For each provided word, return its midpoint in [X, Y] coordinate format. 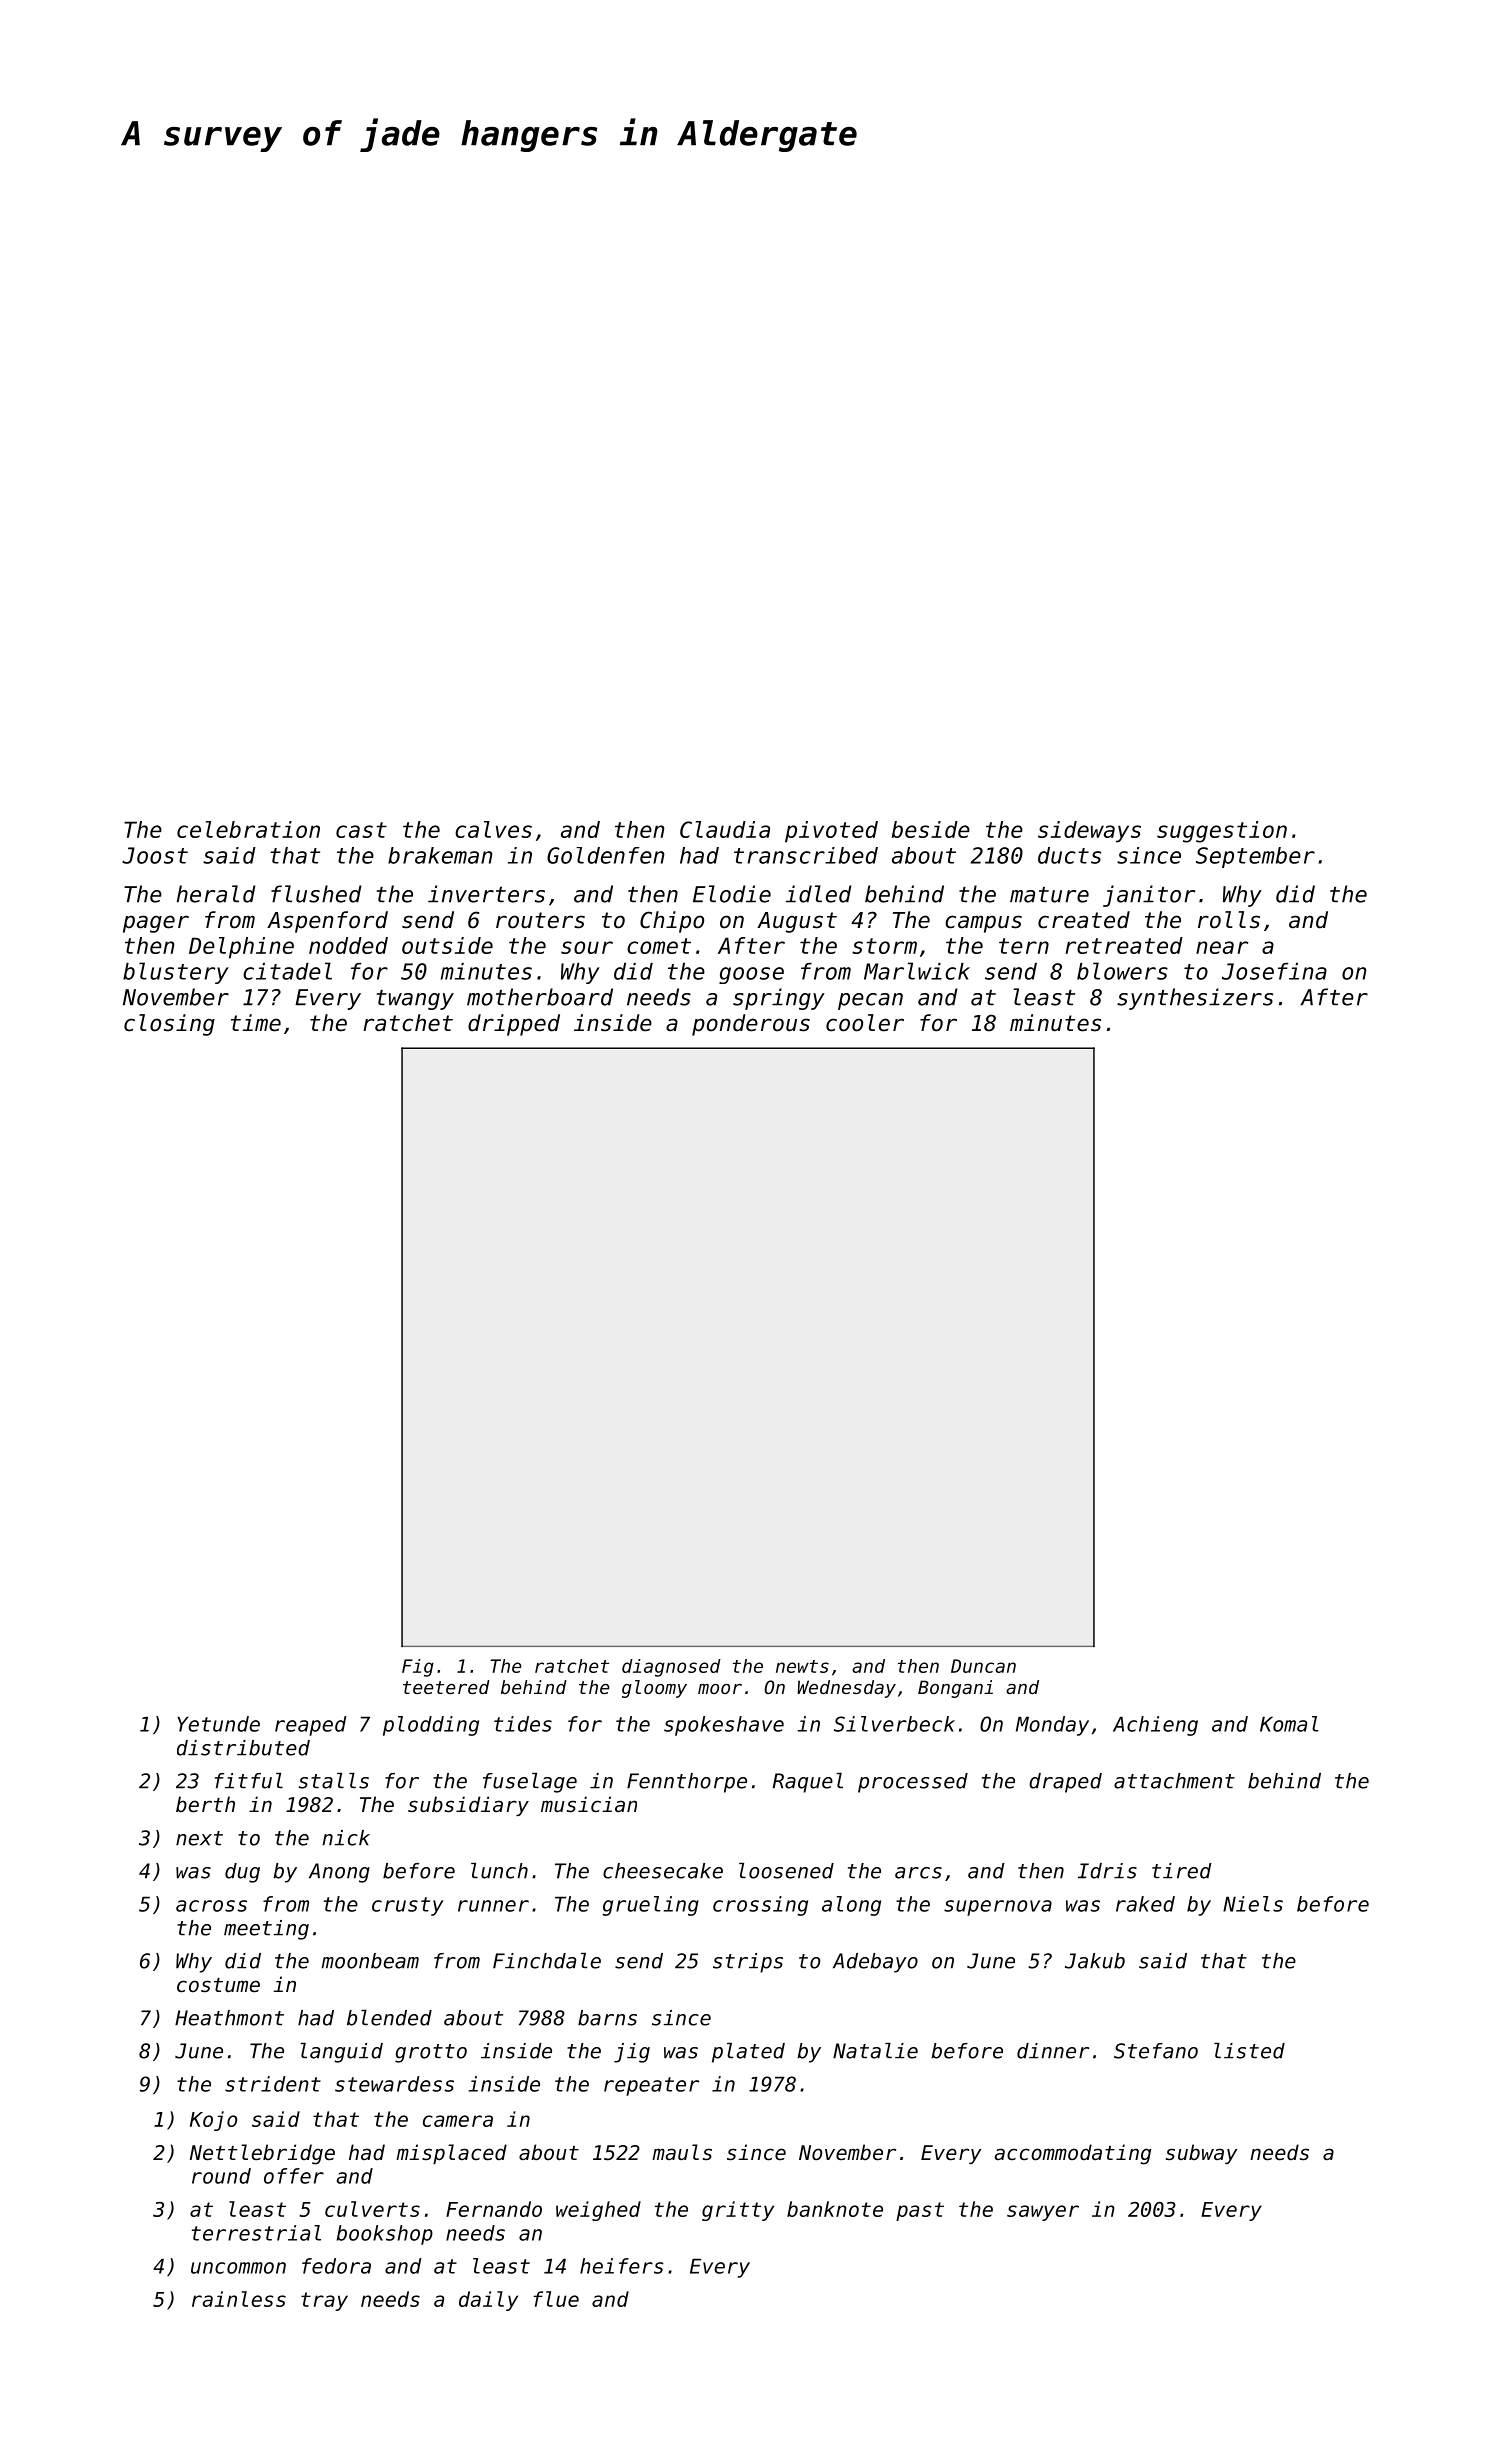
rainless [239, 2299]
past [920, 2211]
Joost [155, 855]
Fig [418, 1668]
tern [1024, 946]
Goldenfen [606, 855]
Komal [1289, 1724]
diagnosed [671, 1668]
